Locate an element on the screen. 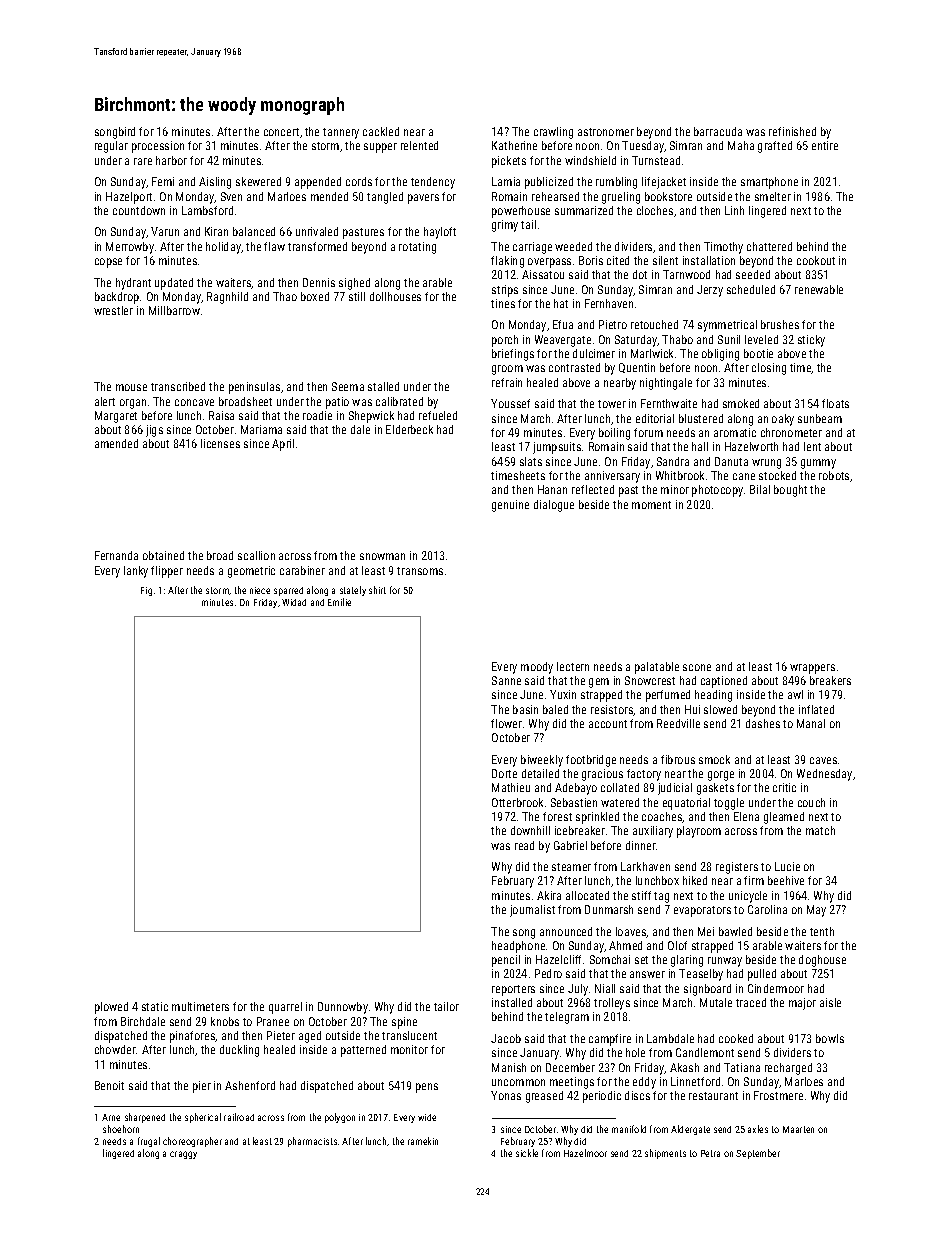 Image resolution: width=952 pixels, height=1233 pixels. pier is located at coordinates (202, 1087).
